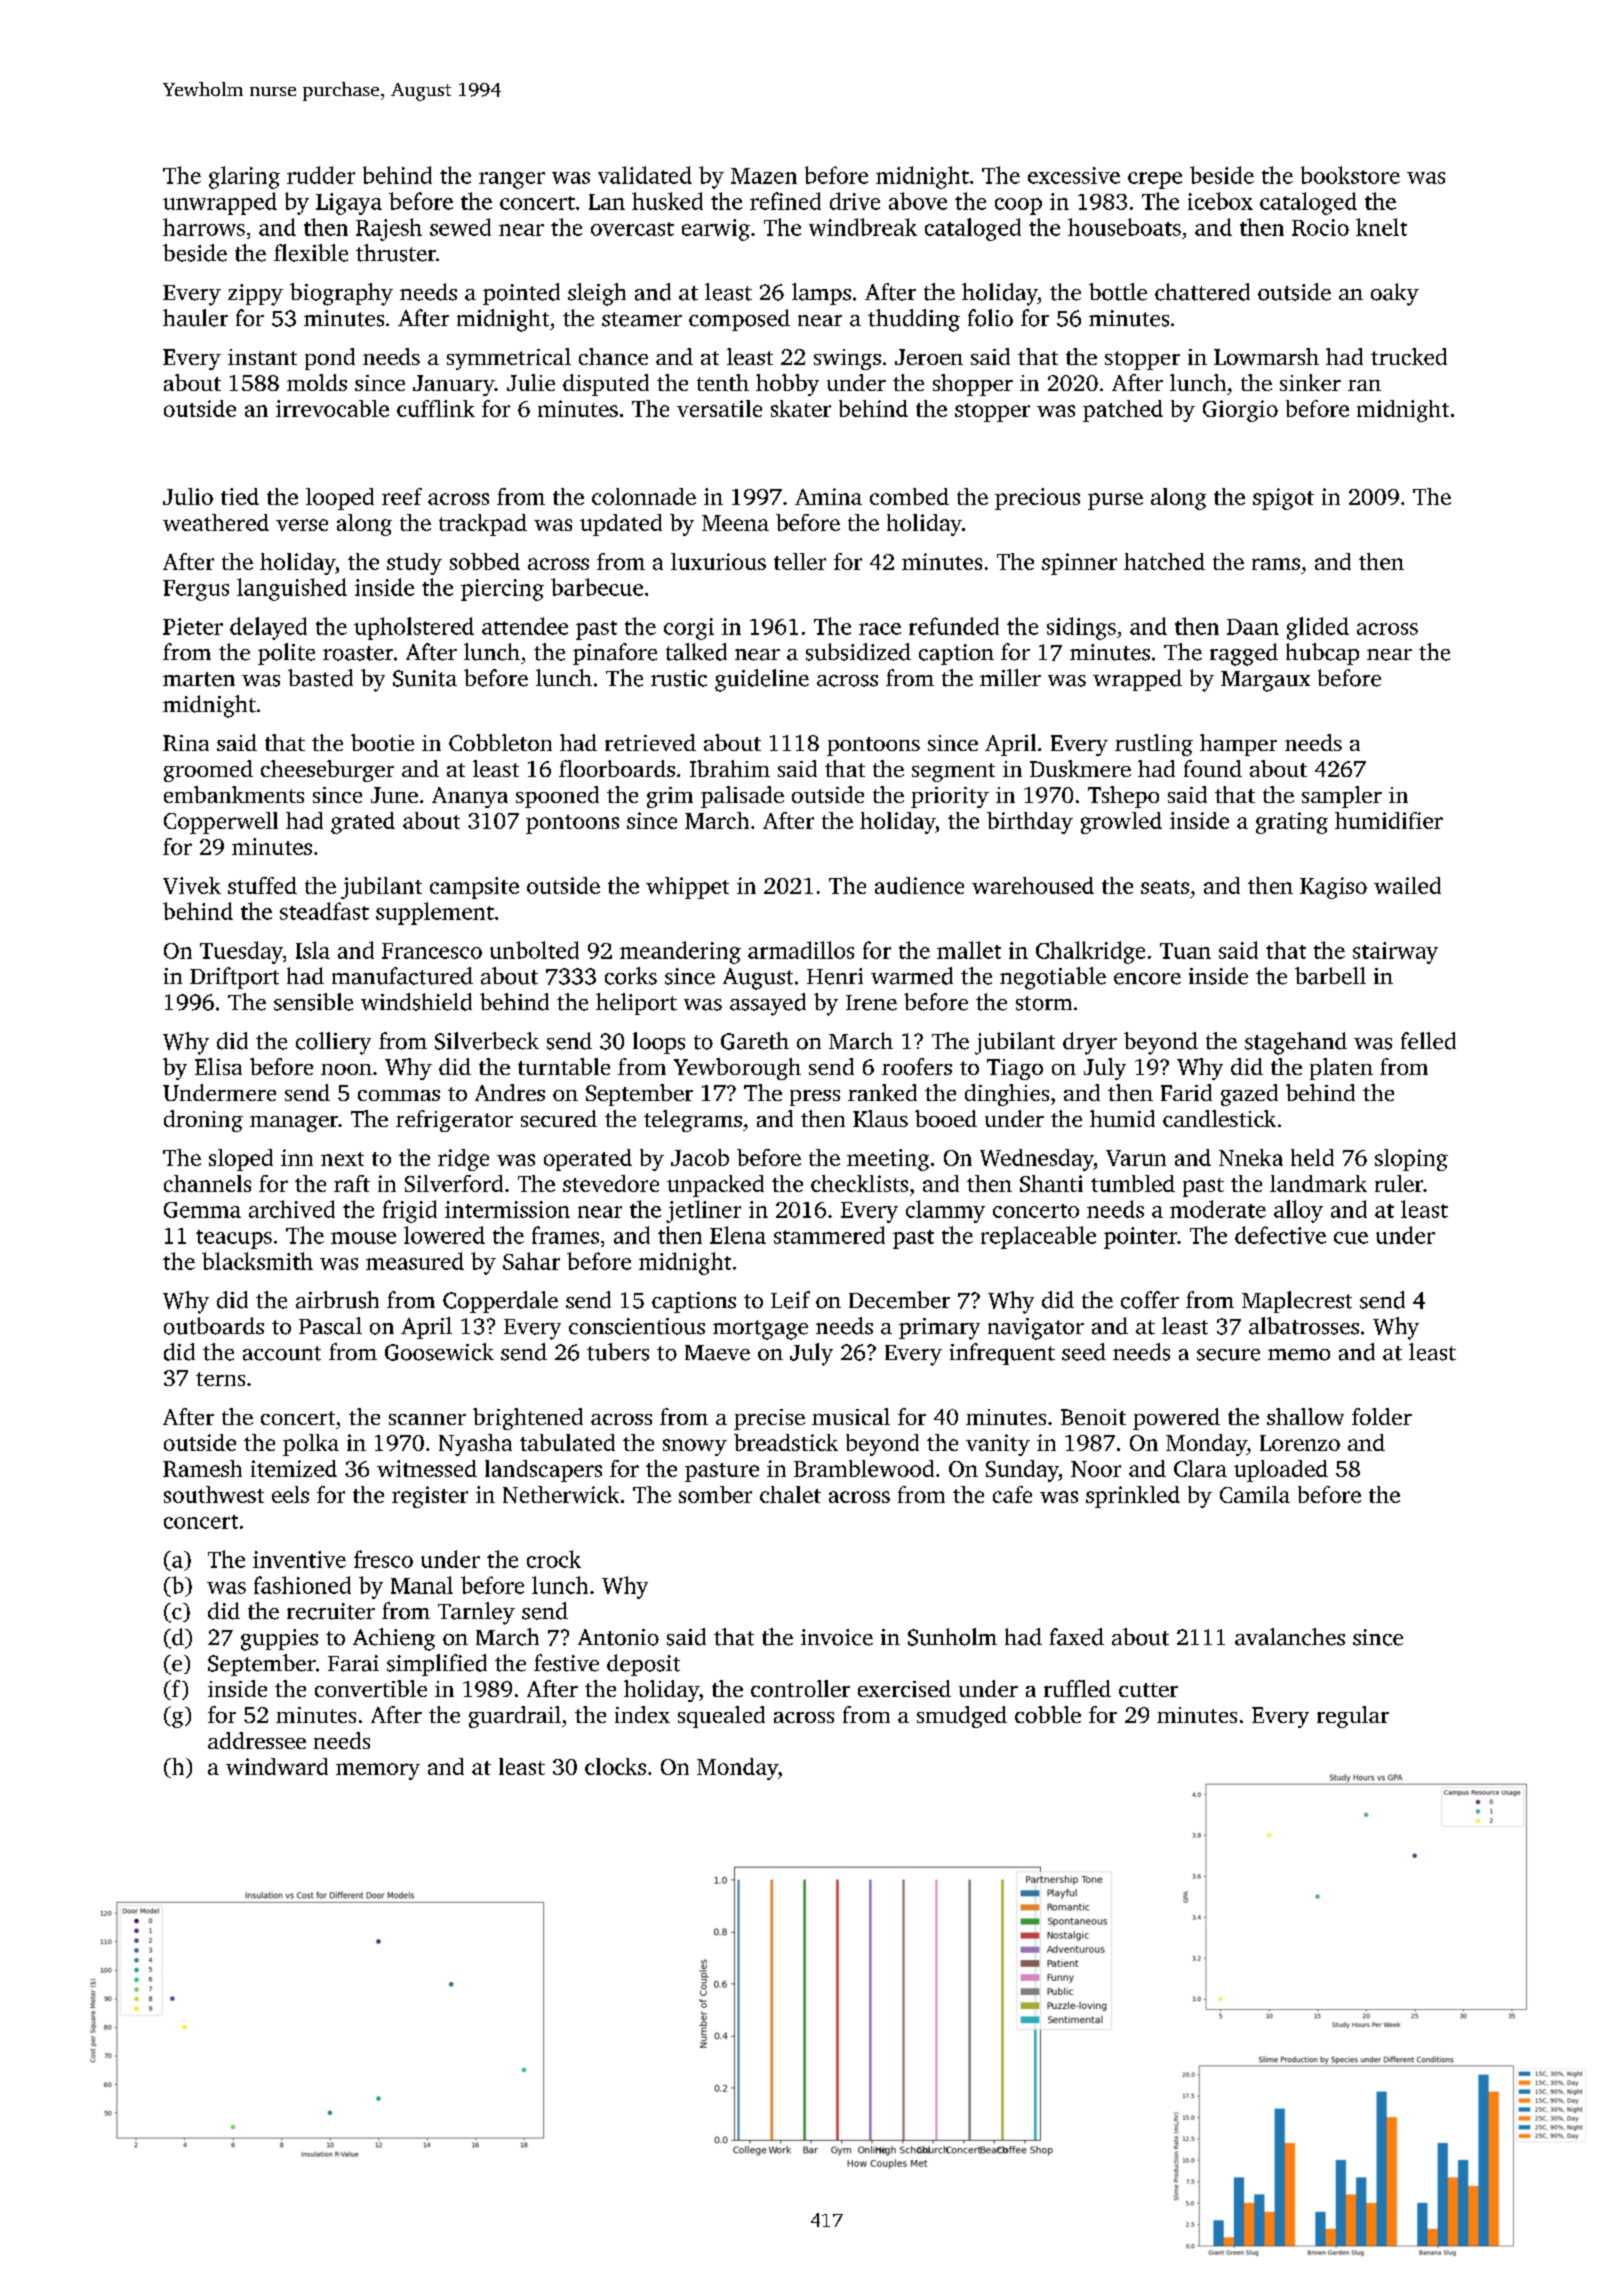 The image size is (1620, 2292). What do you see at coordinates (1238, 745) in the image?
I see `hamper` at bounding box center [1238, 745].
